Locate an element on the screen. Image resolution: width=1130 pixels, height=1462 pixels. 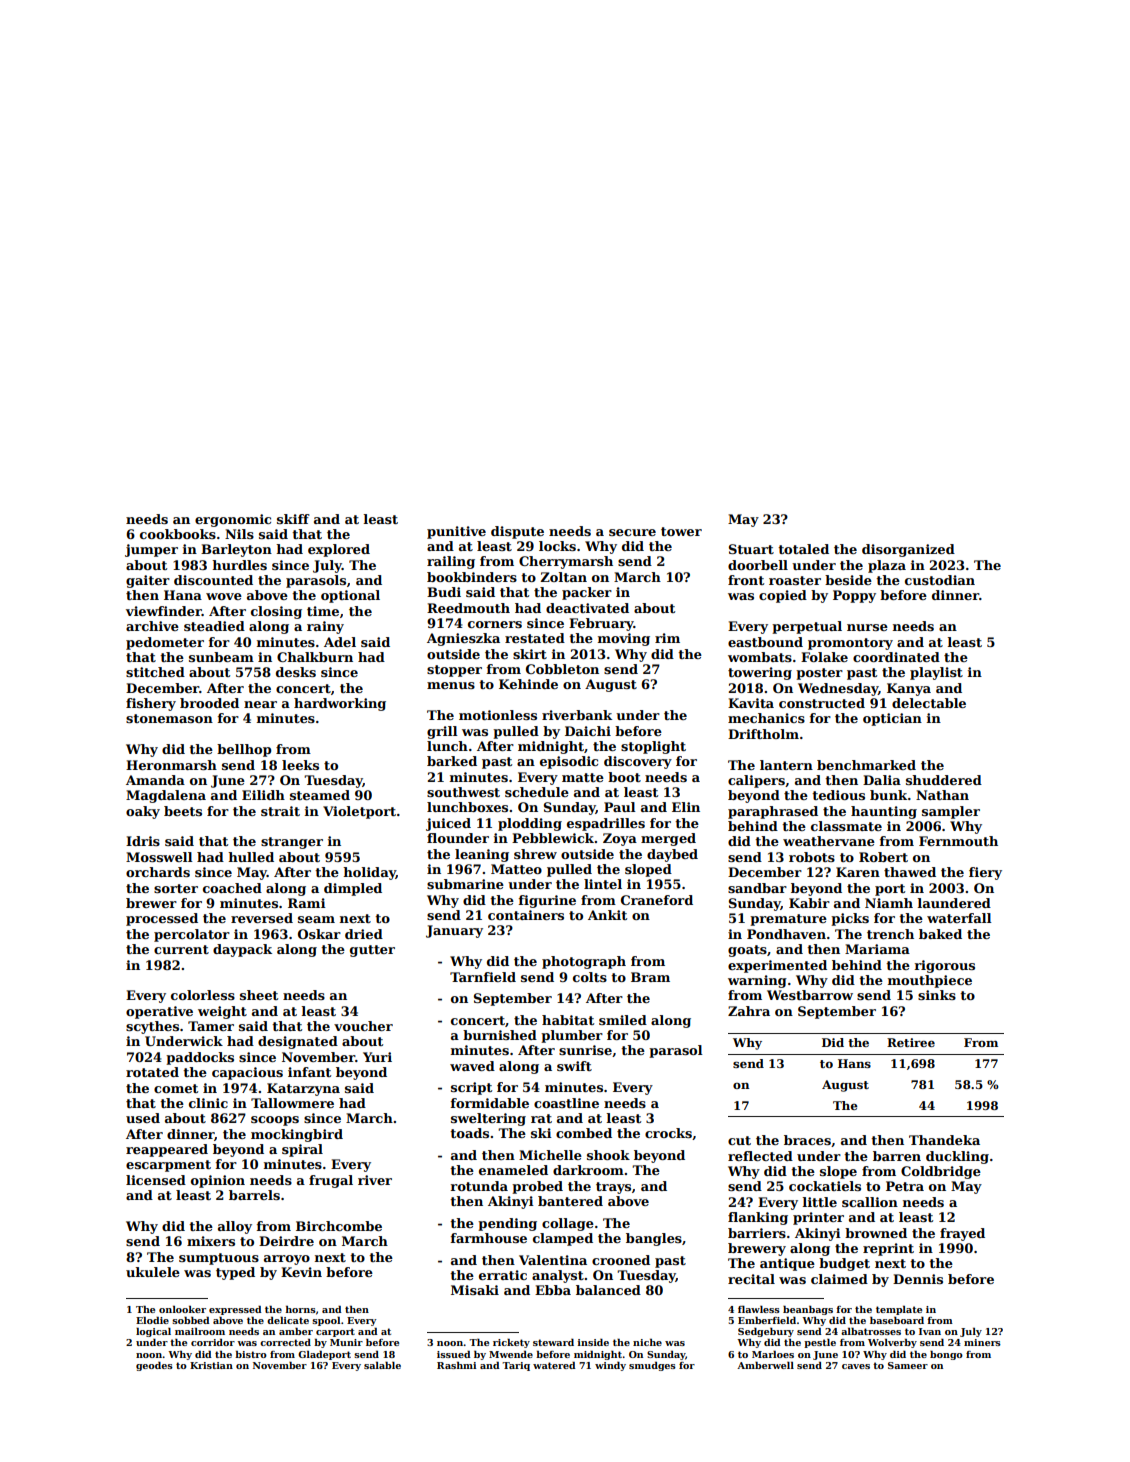
Misaki is located at coordinates (475, 1290).
